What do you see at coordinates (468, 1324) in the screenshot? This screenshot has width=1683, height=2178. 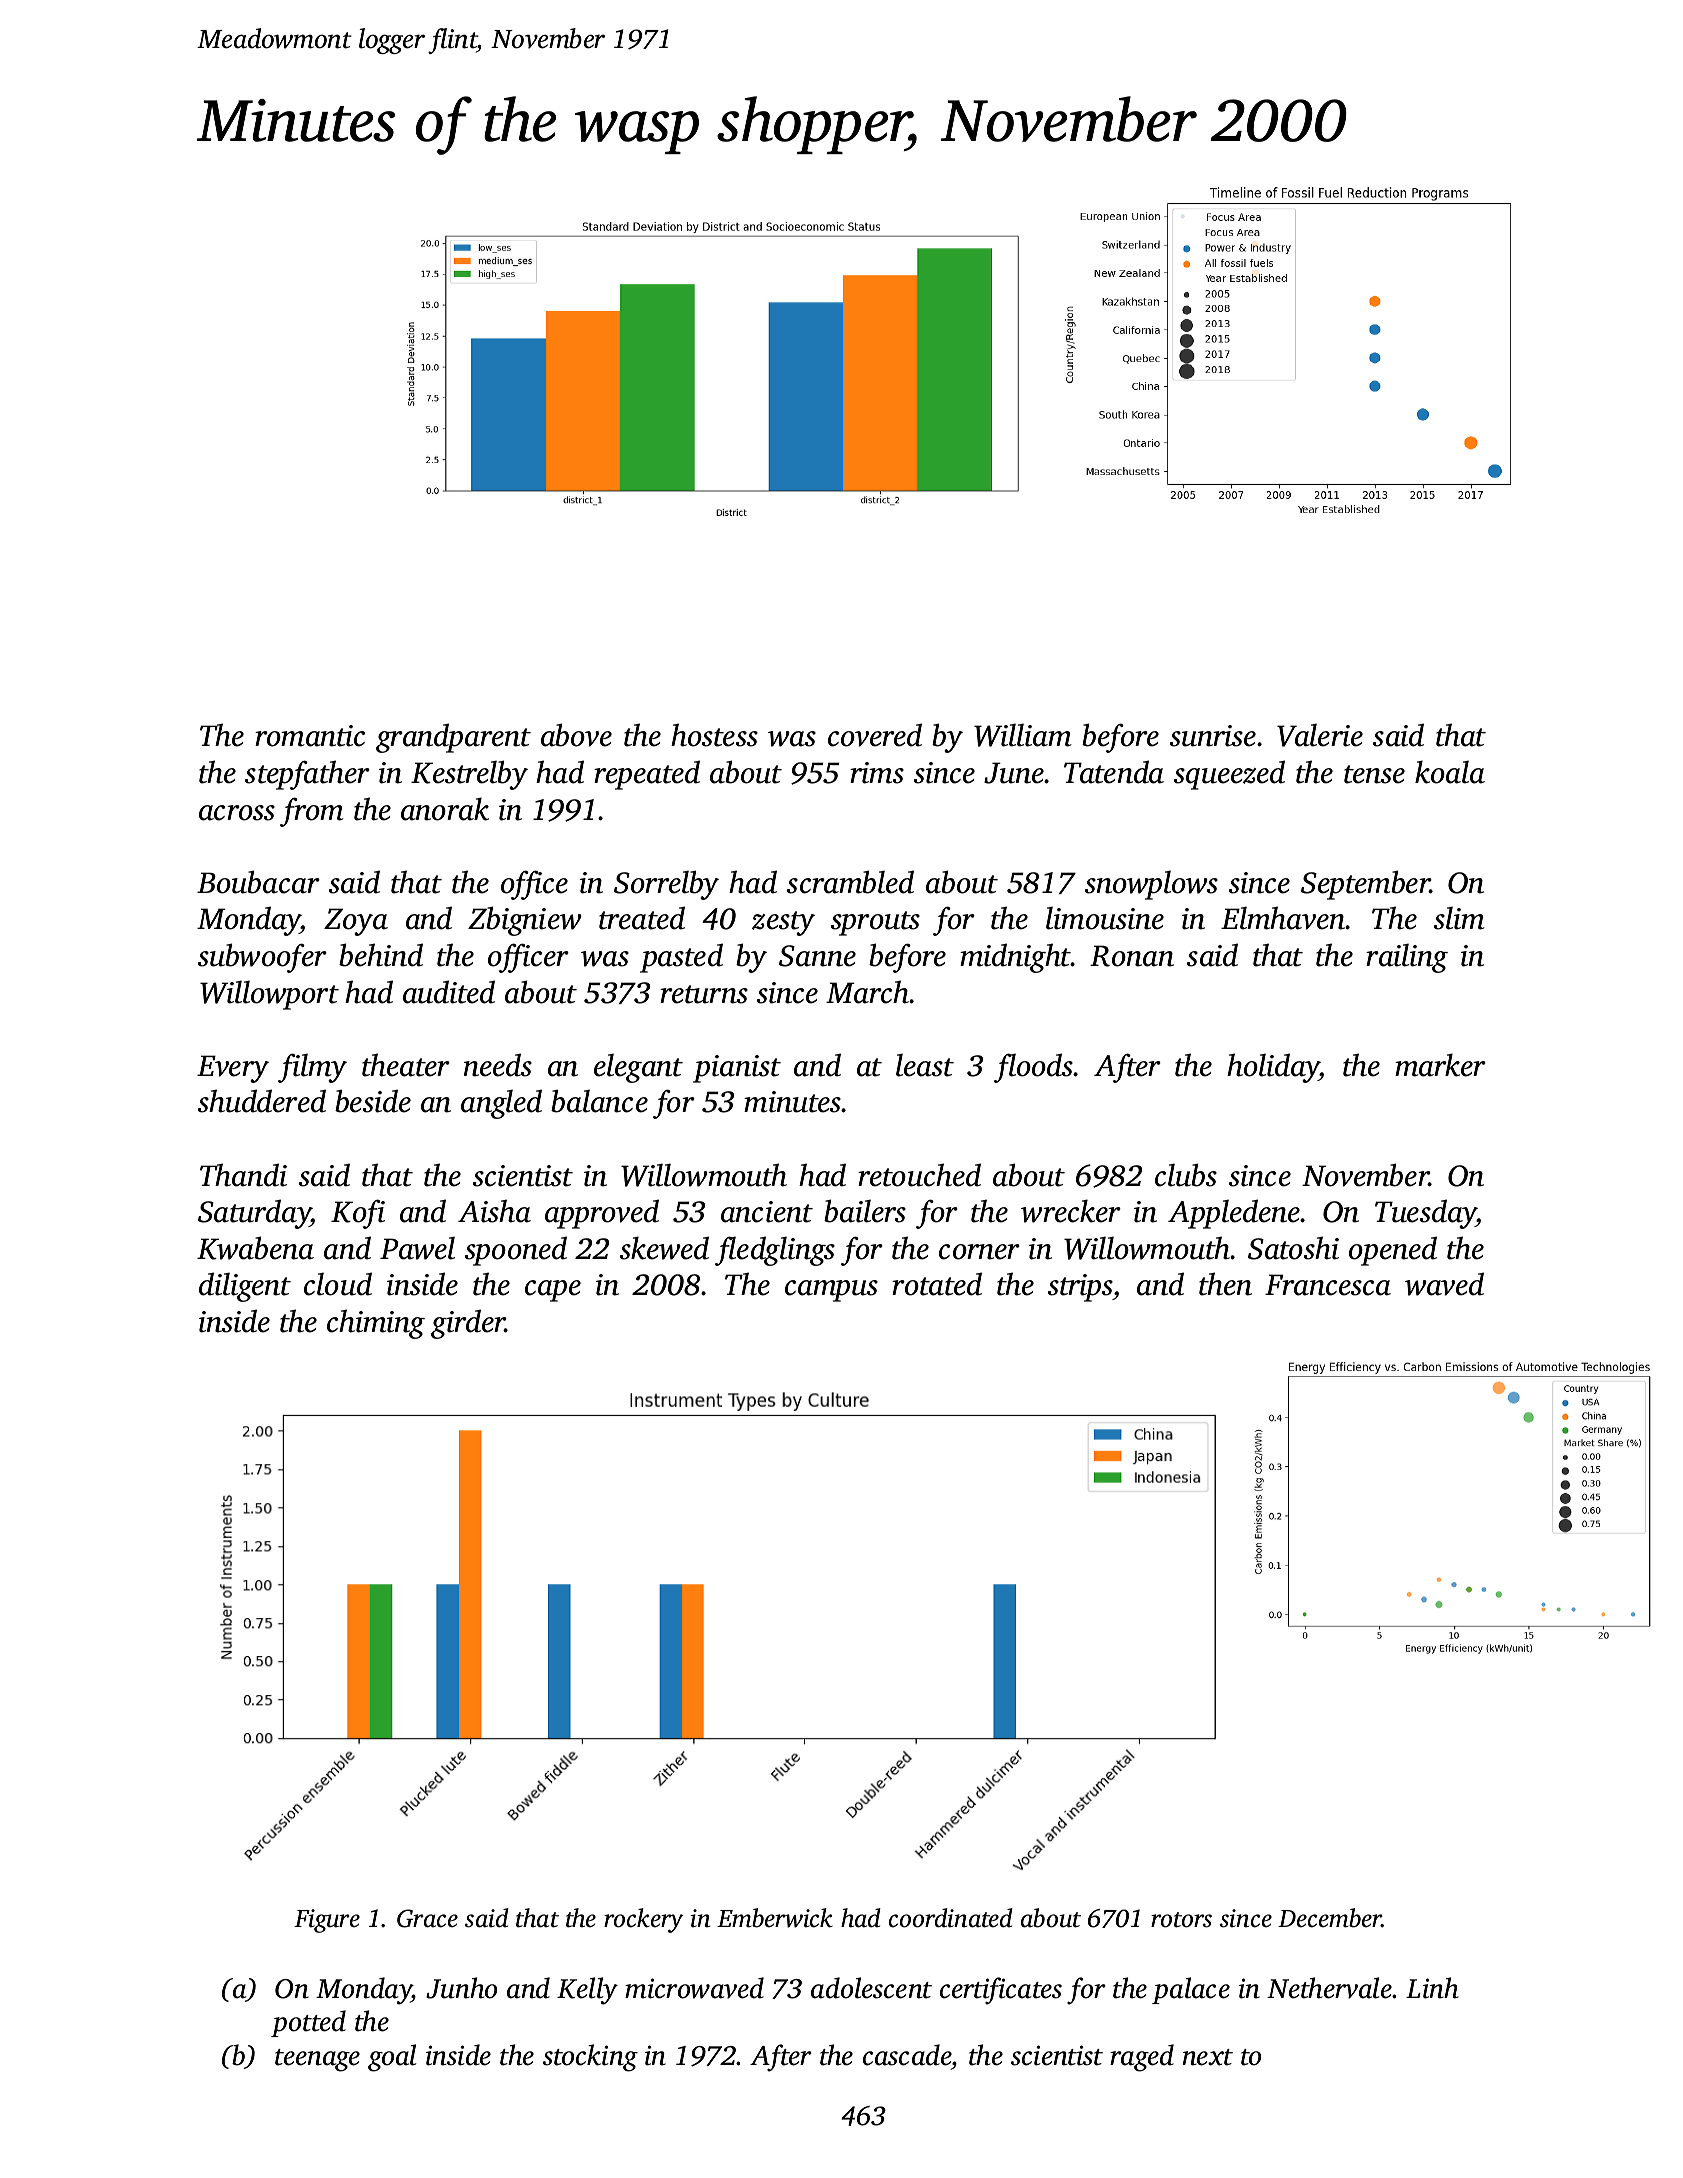 I see `girder` at bounding box center [468, 1324].
